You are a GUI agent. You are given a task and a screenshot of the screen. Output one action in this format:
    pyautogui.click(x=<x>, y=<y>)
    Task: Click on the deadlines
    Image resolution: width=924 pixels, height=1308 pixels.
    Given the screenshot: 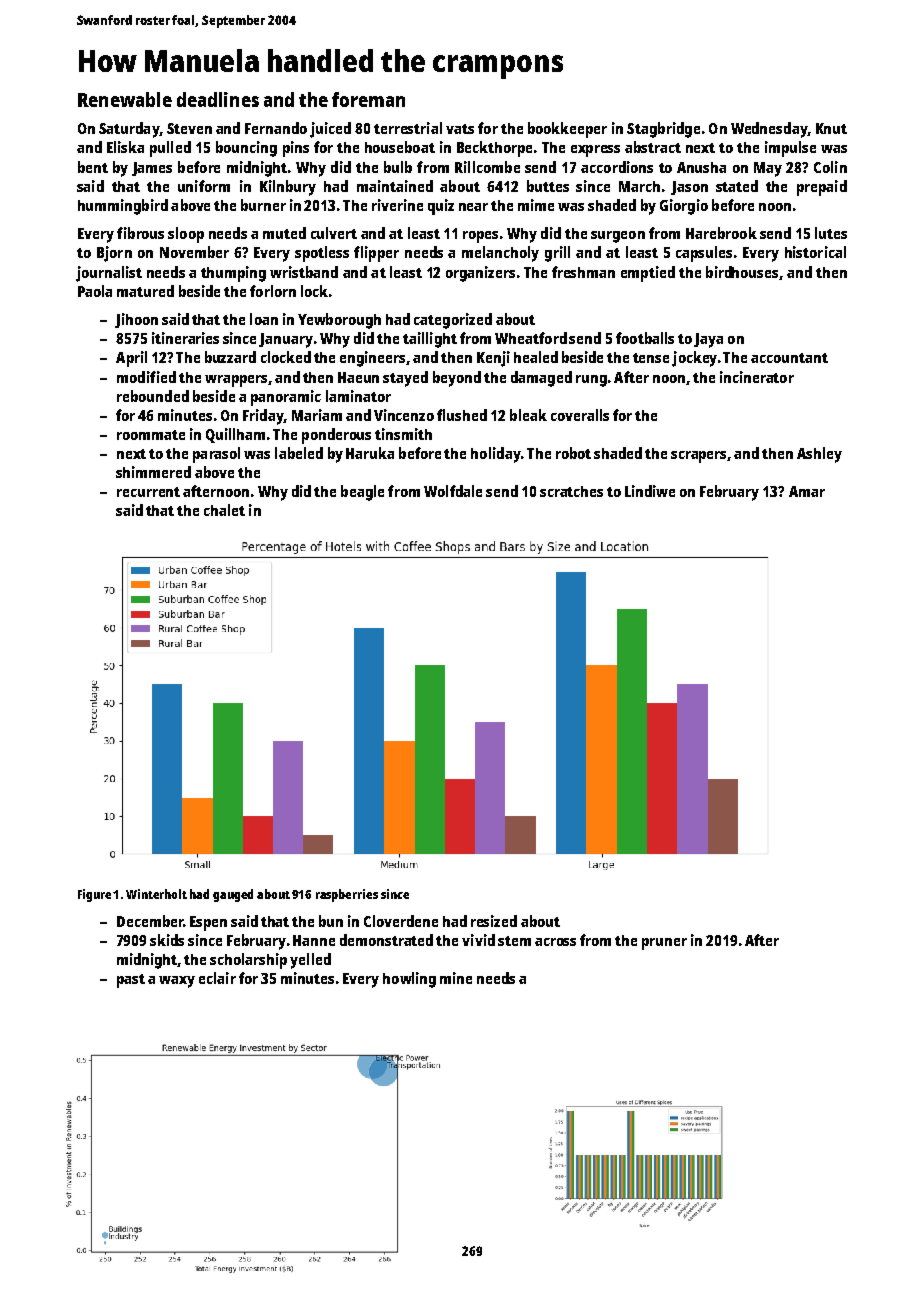 What is the action you would take?
    pyautogui.click(x=218, y=99)
